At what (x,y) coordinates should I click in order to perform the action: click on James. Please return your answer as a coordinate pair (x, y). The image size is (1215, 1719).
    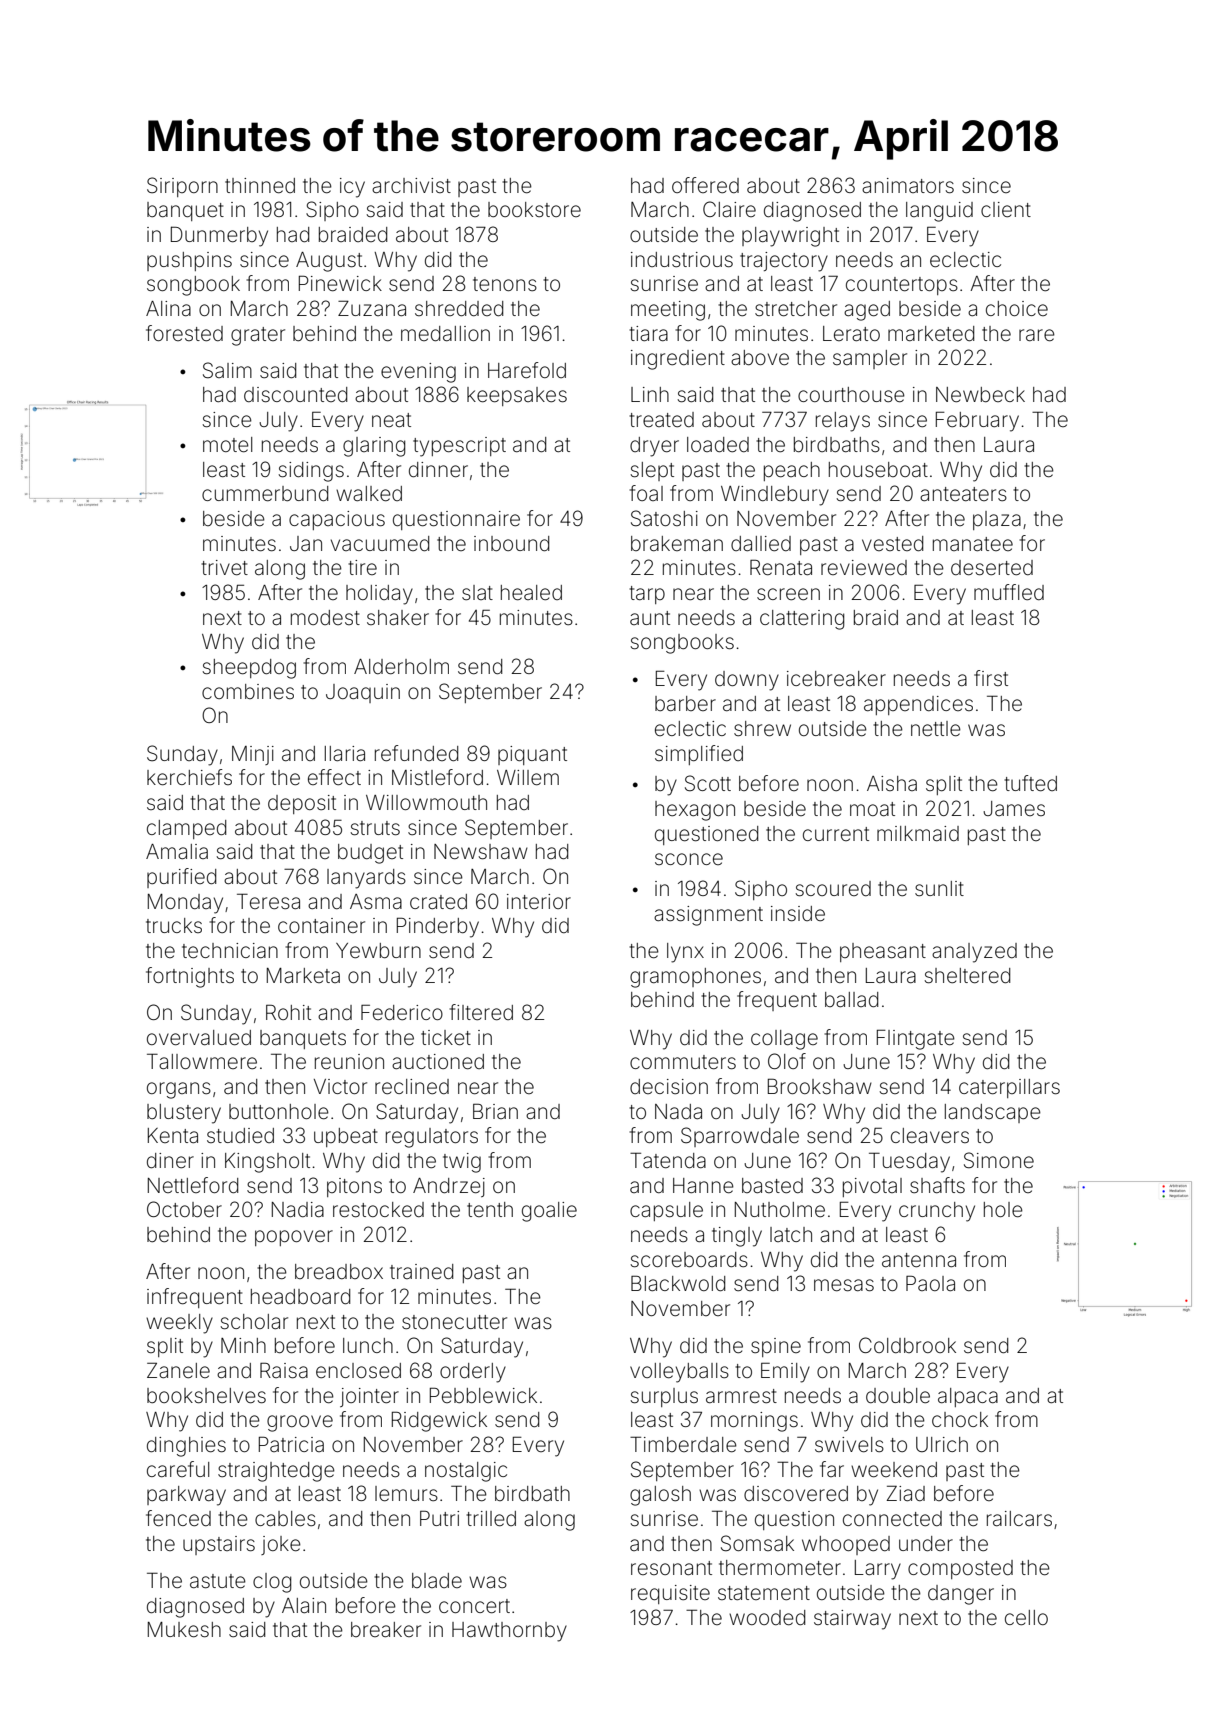
    Looking at the image, I should click on (1014, 808).
